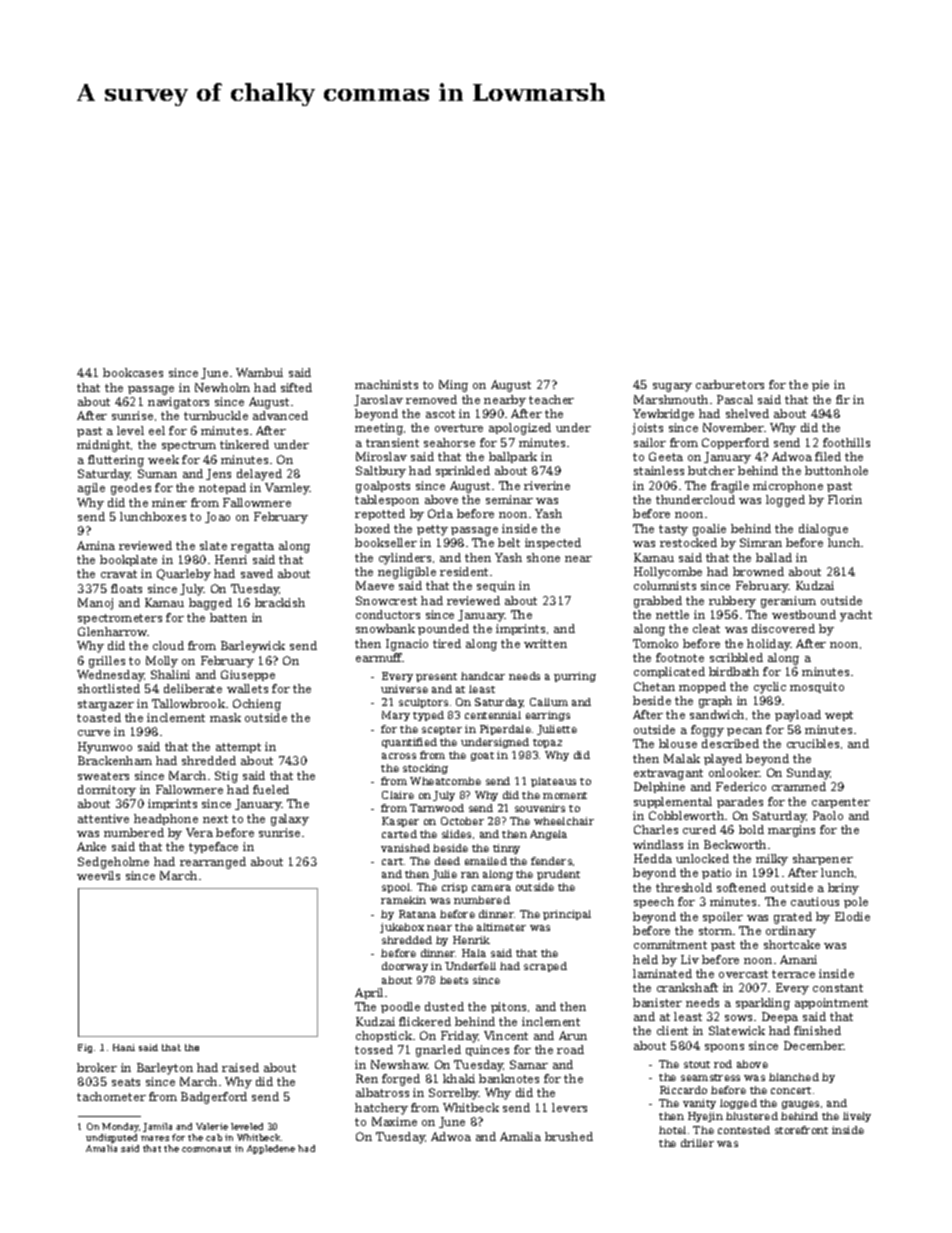  What do you see at coordinates (375, 585) in the screenshot?
I see `Maeve` at bounding box center [375, 585].
